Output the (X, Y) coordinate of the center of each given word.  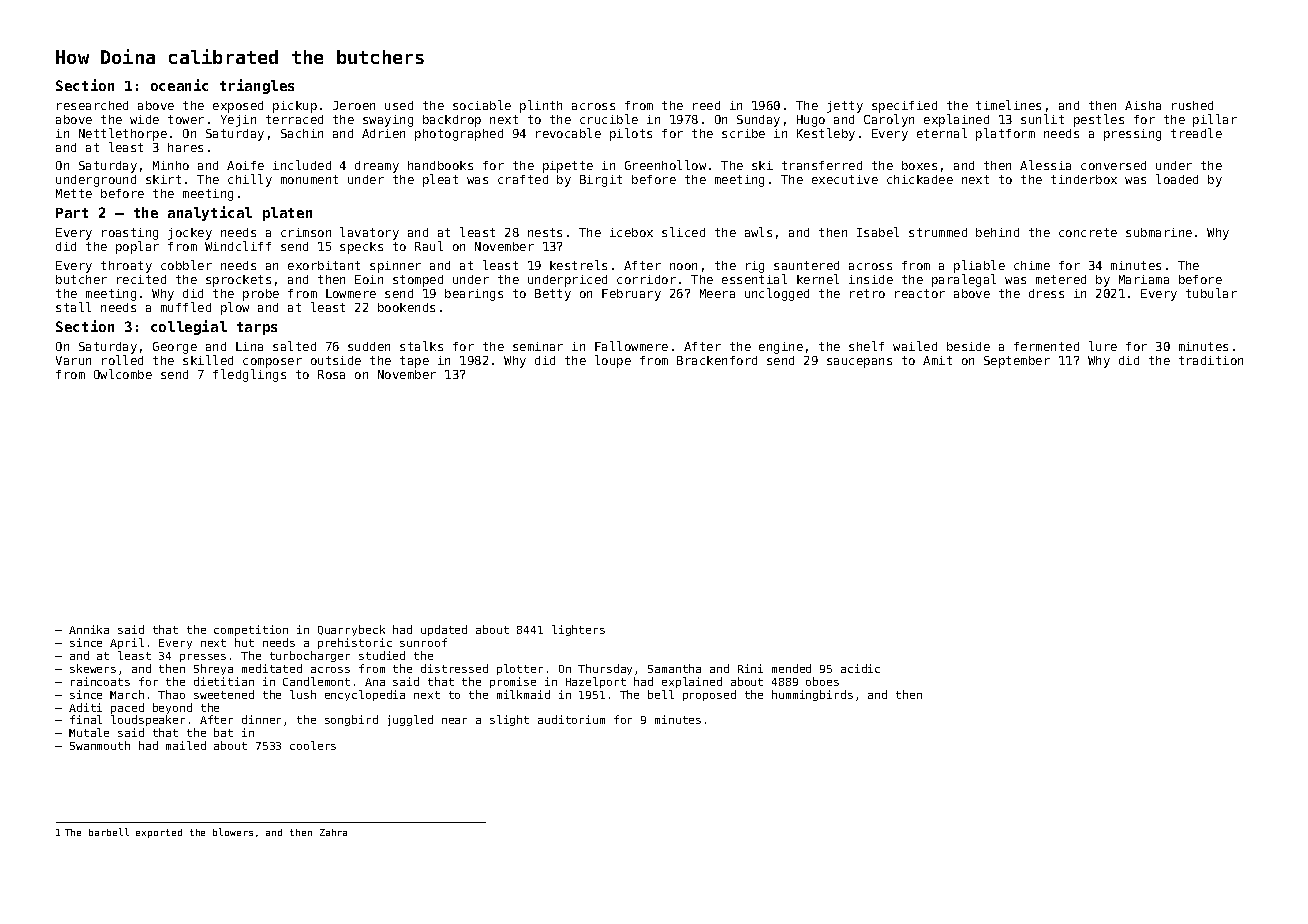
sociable (482, 105)
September (1017, 362)
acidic (860, 668)
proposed (709, 695)
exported (159, 833)
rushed (1192, 105)
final (86, 719)
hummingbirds (812, 695)
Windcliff (238, 246)
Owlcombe (123, 374)
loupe (613, 361)
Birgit (601, 181)
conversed (1113, 165)
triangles (257, 86)
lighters (578, 630)
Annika (89, 629)
